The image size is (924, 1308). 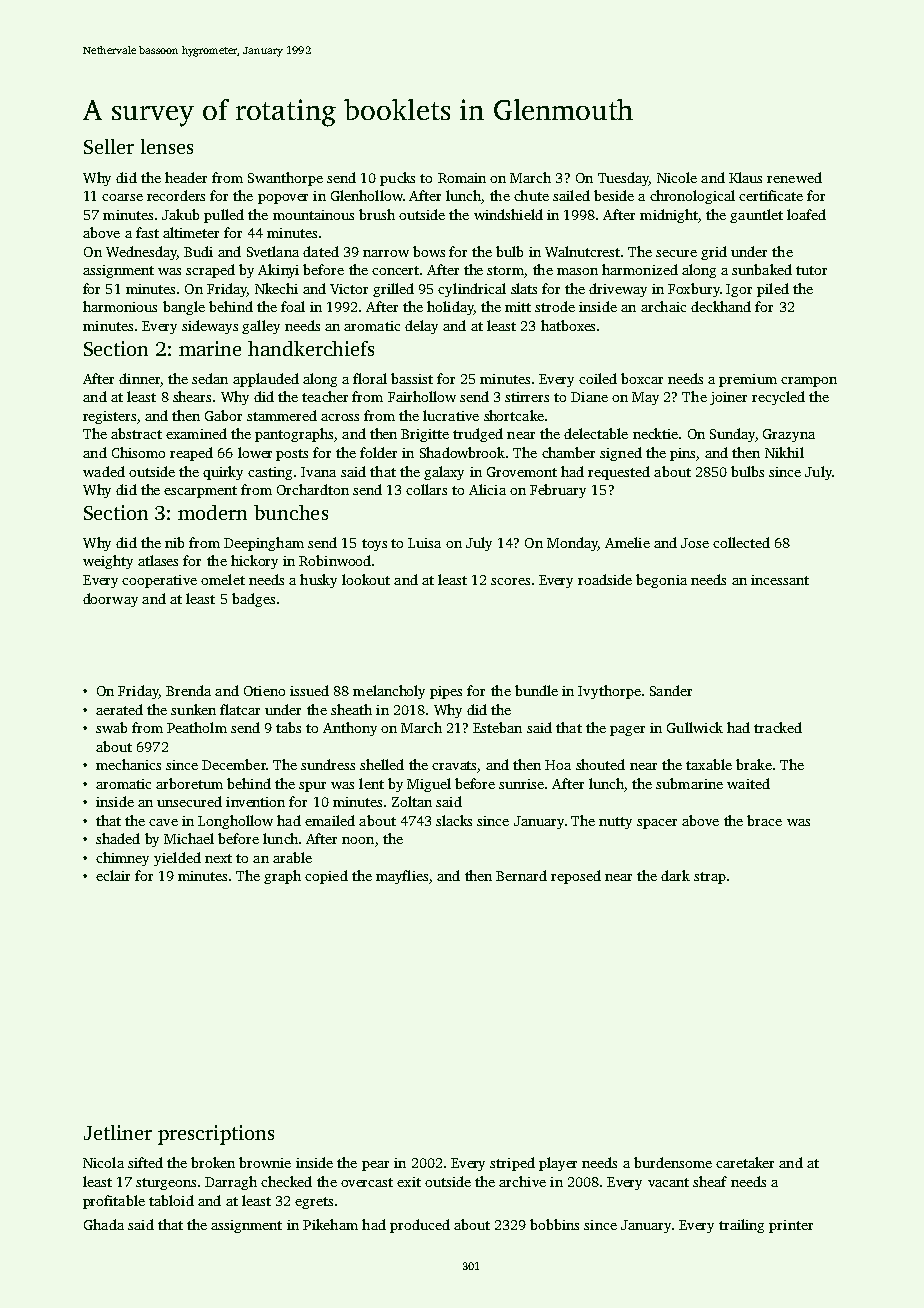 What do you see at coordinates (745, 1162) in the page?
I see `caretaker` at bounding box center [745, 1162].
